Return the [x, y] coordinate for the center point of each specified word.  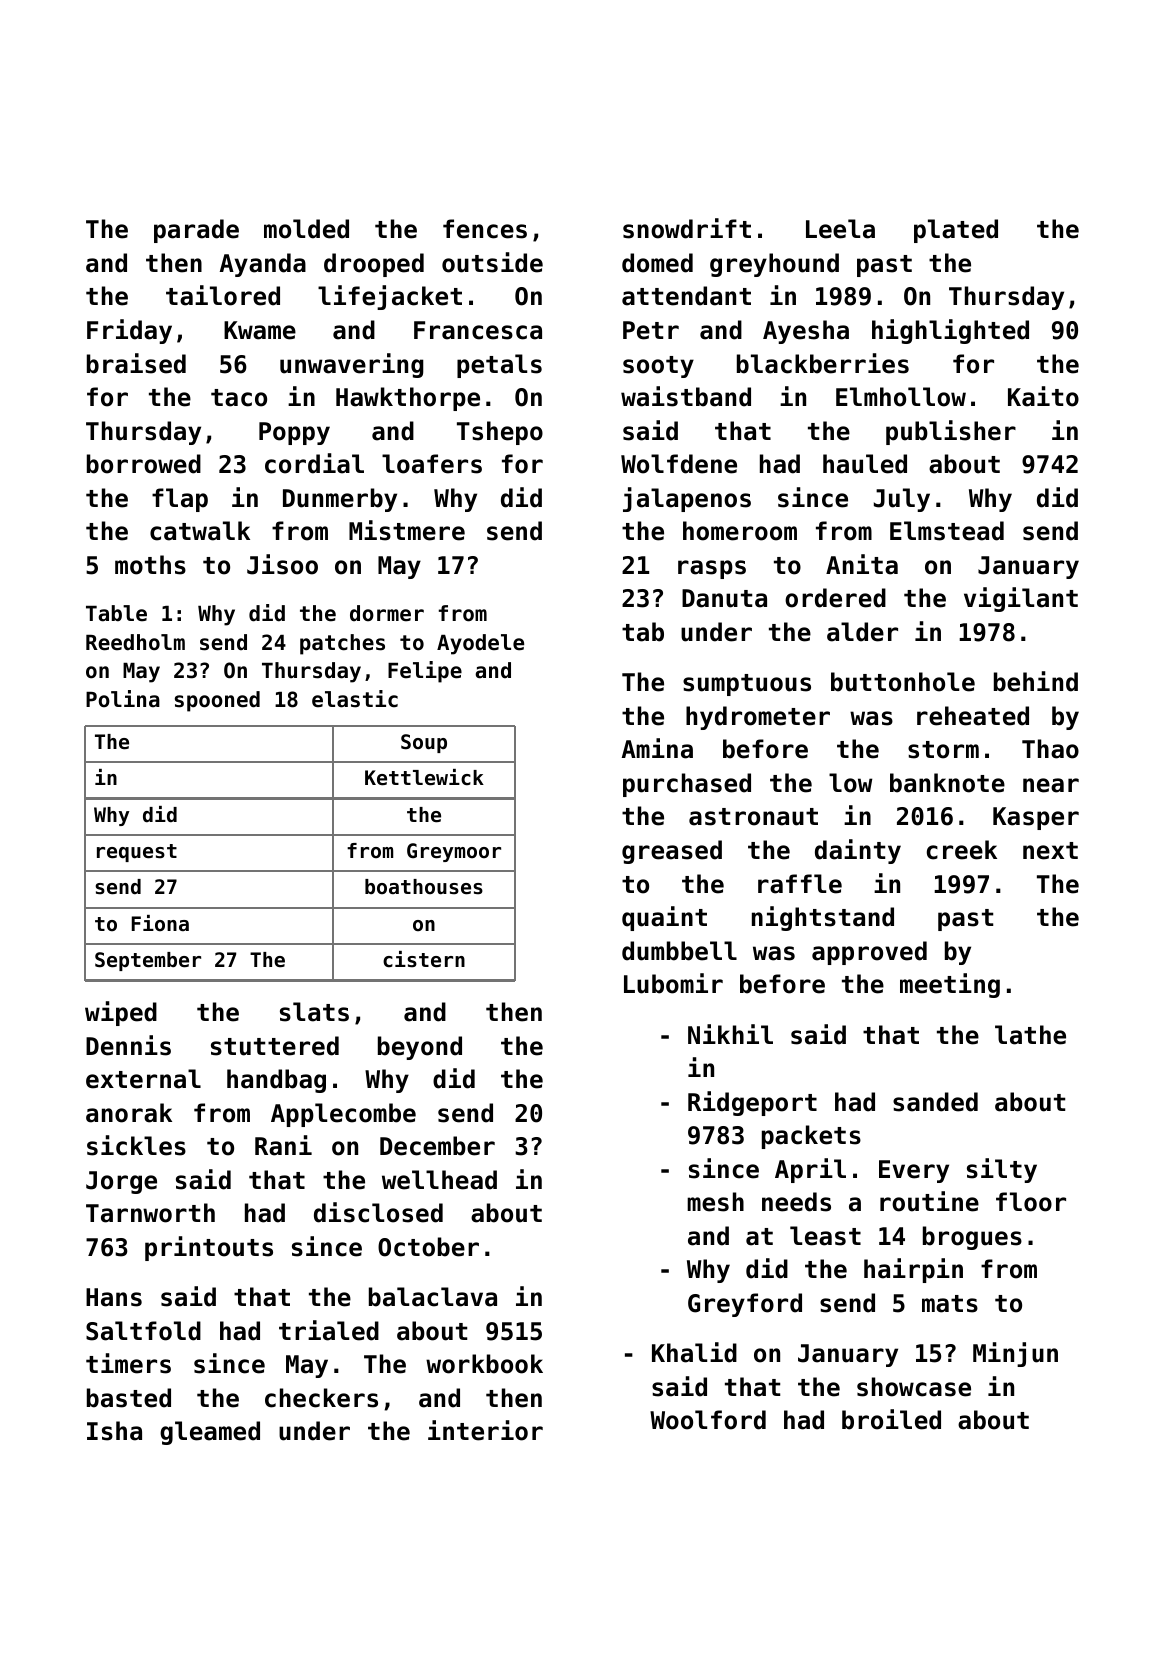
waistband [686, 396]
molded [306, 229]
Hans [114, 1297]
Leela [840, 229]
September [148, 961]
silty [1002, 1170]
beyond [420, 1048]
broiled [891, 1419]
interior [485, 1430]
